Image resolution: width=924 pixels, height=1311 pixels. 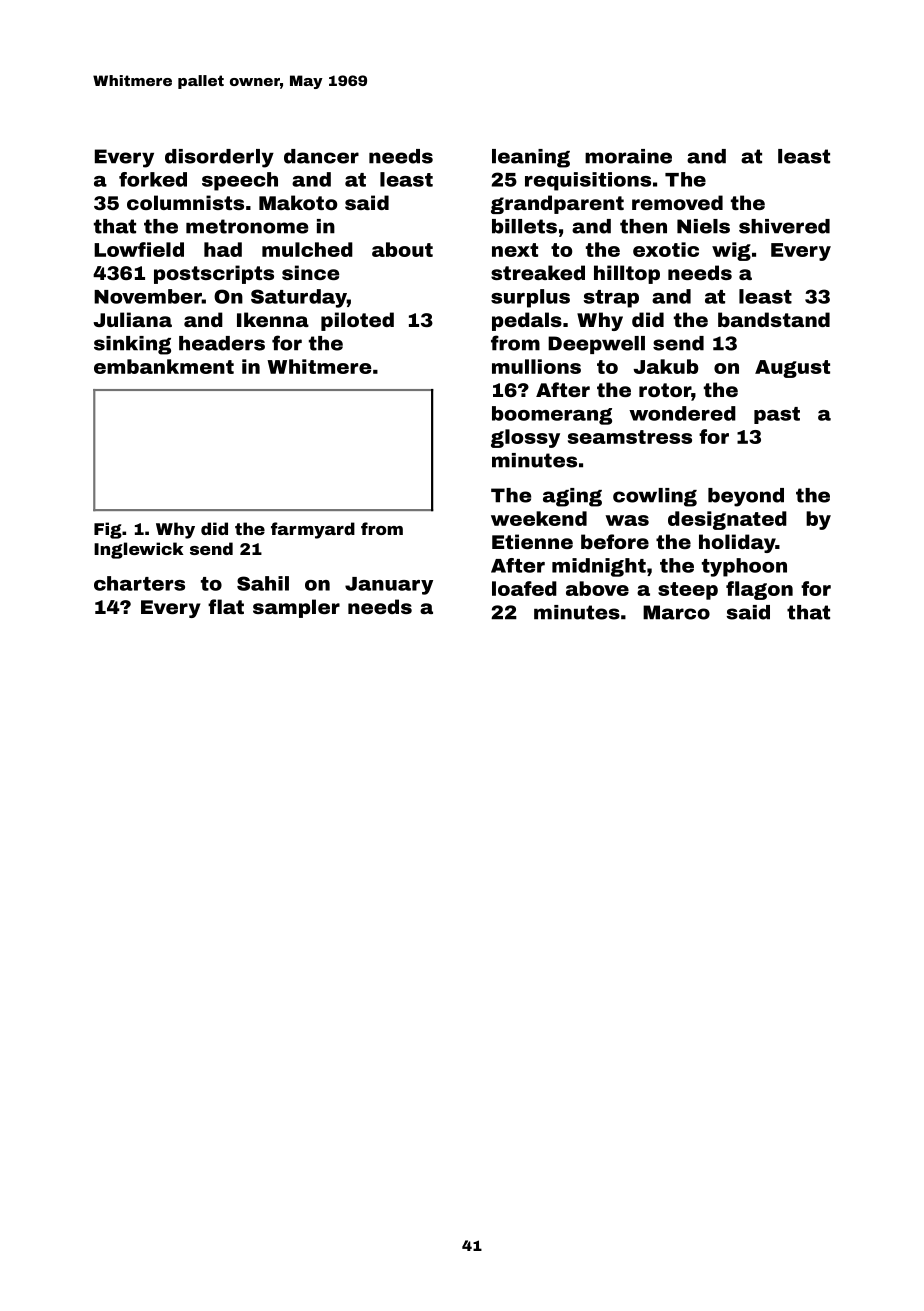 What do you see at coordinates (792, 369) in the screenshot?
I see `August` at bounding box center [792, 369].
